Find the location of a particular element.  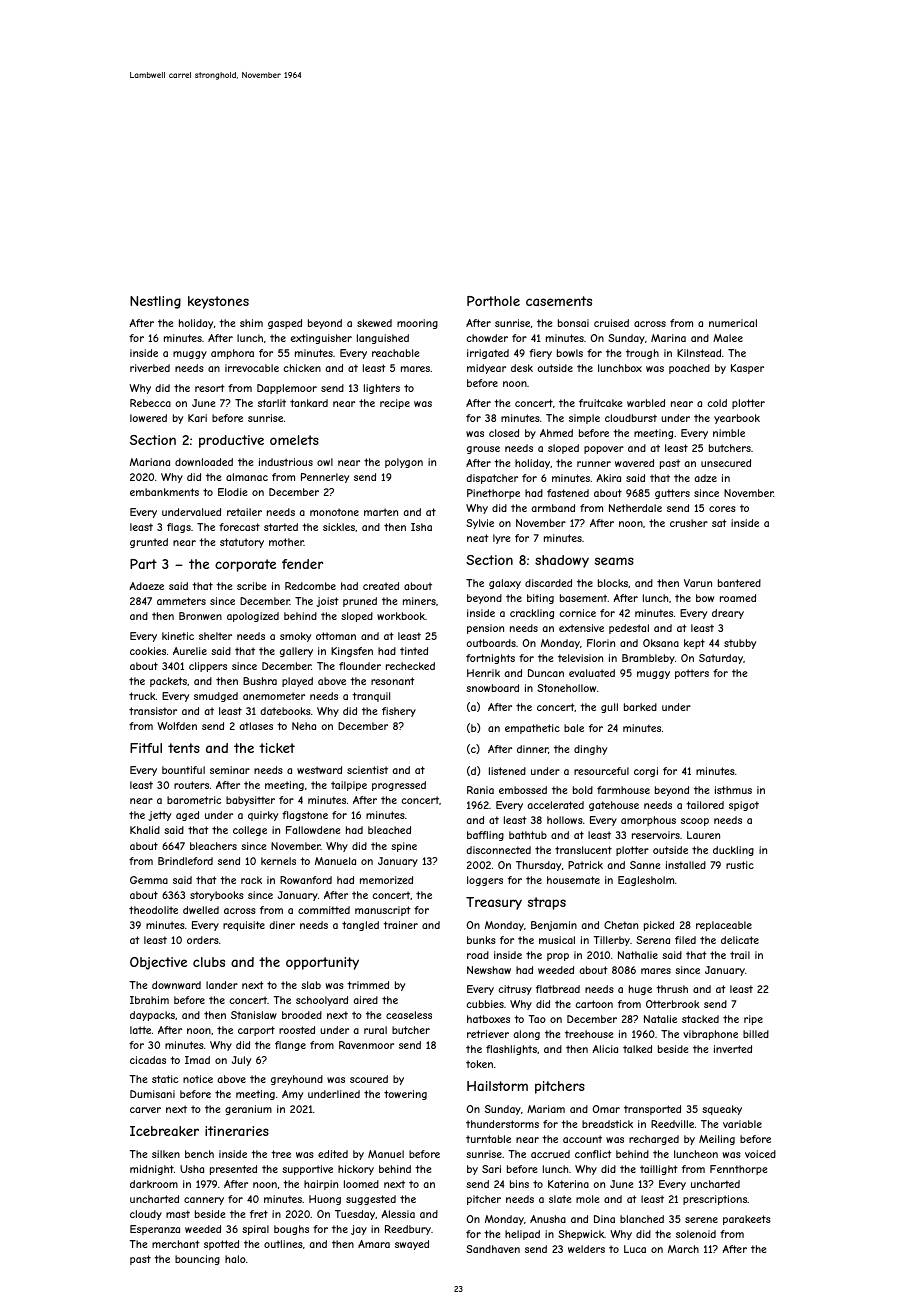

rustic is located at coordinates (740, 865).
